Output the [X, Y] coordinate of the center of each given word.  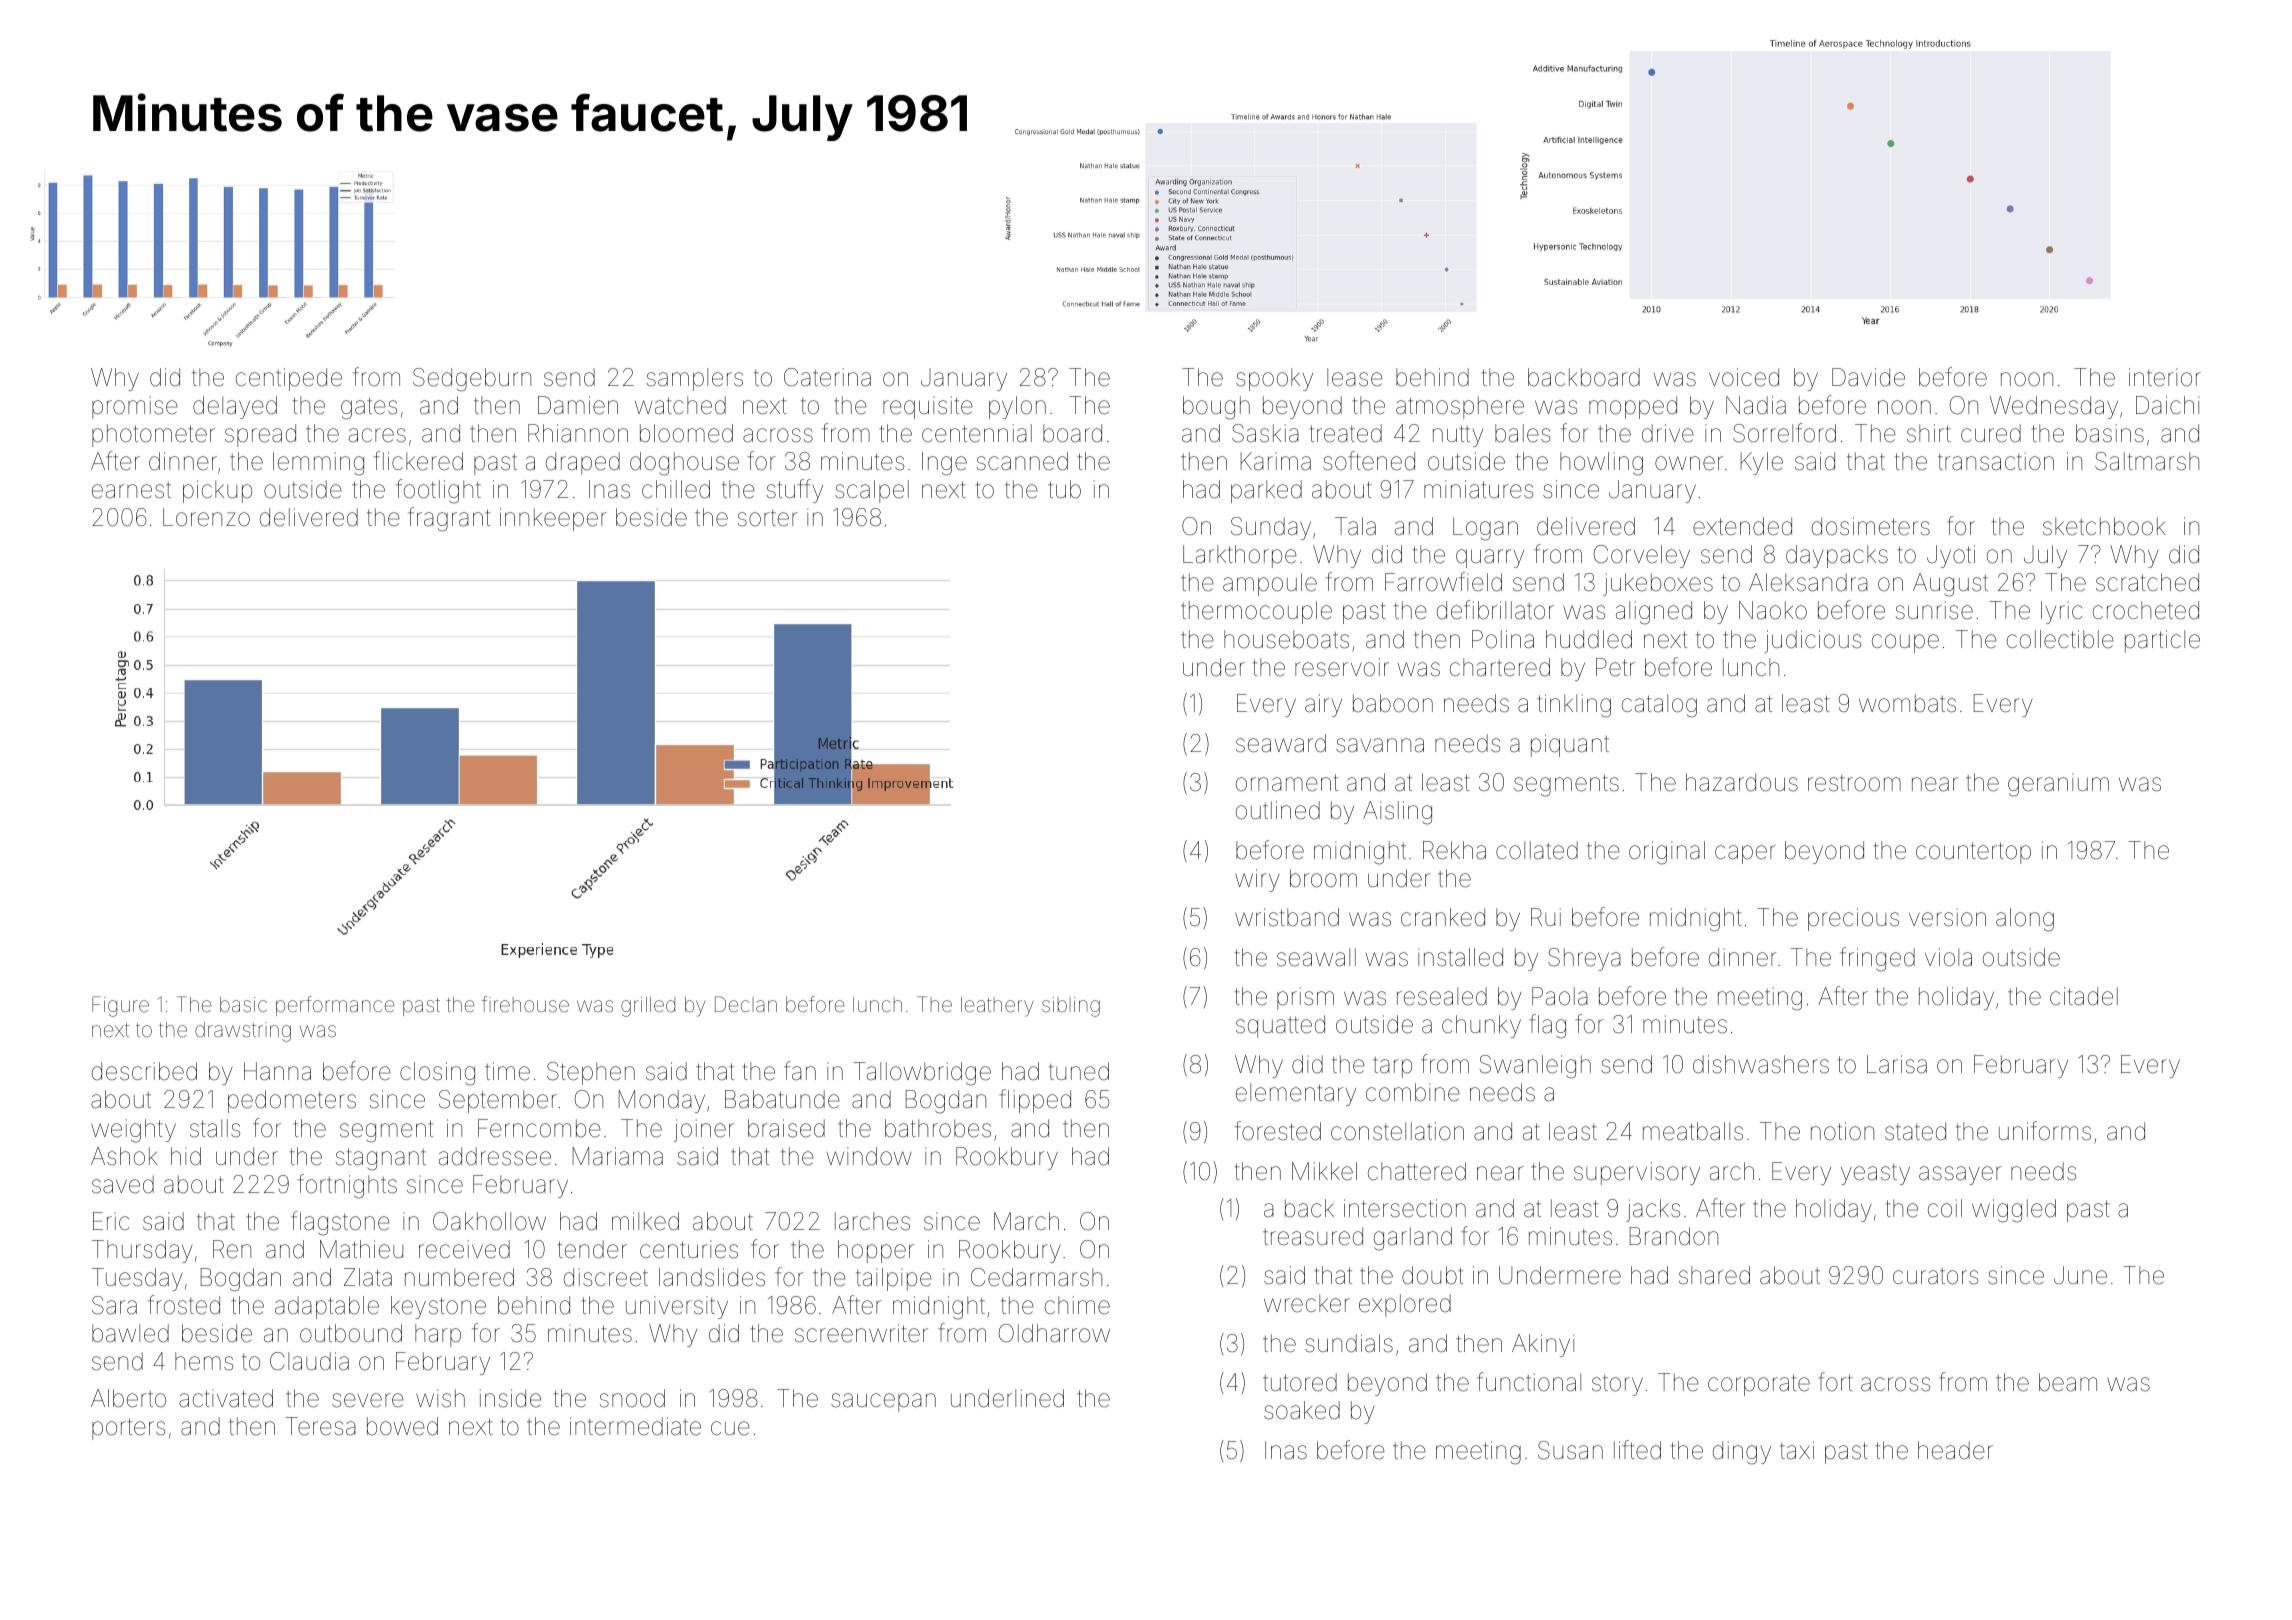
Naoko [1773, 610]
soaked [1302, 1410]
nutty [1458, 436]
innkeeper [553, 519]
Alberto [128, 1398]
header [1955, 1450]
